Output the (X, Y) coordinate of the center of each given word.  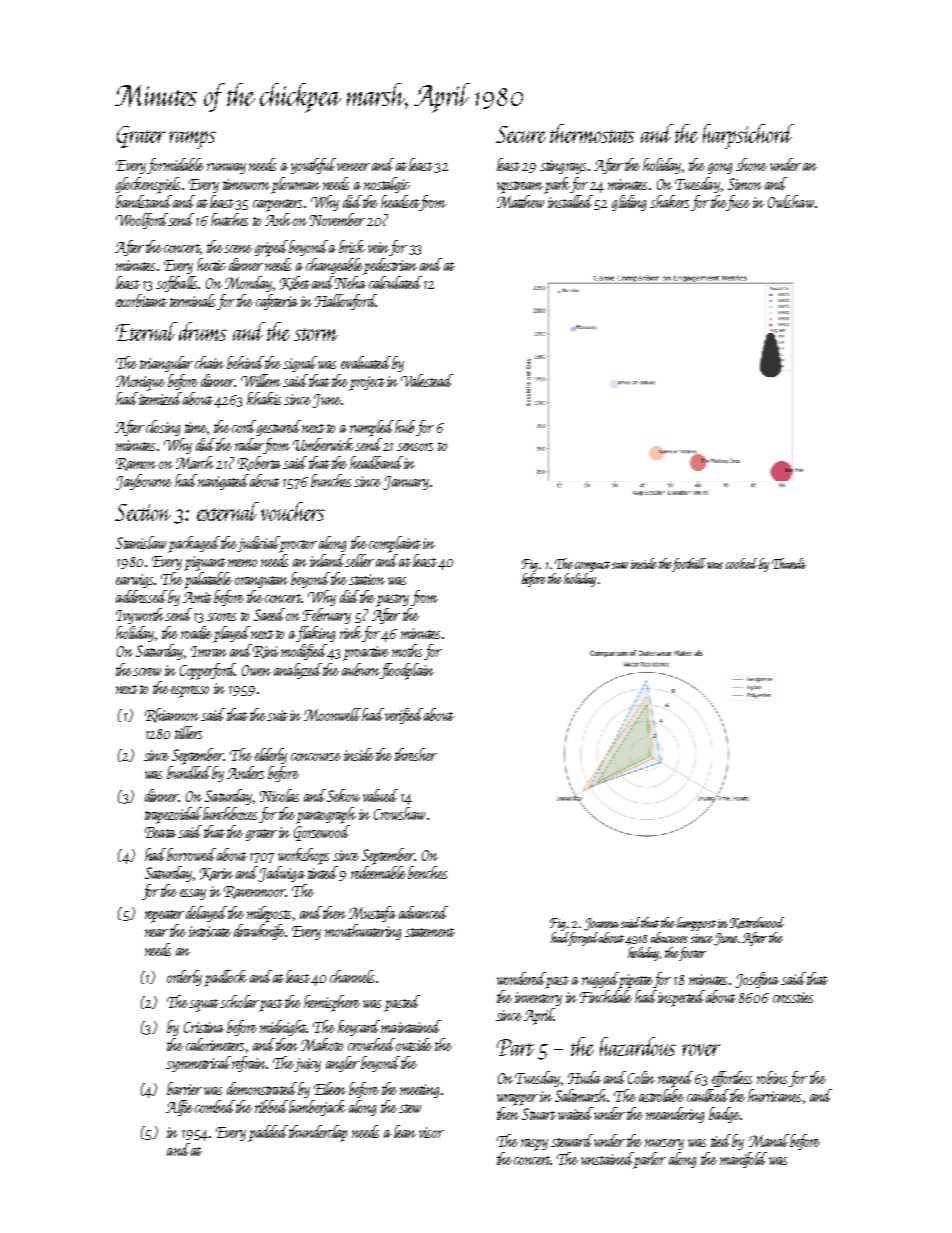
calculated (395, 282)
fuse (738, 203)
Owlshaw (791, 201)
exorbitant (141, 300)
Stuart (539, 1114)
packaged (194, 544)
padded (268, 1133)
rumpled (372, 428)
